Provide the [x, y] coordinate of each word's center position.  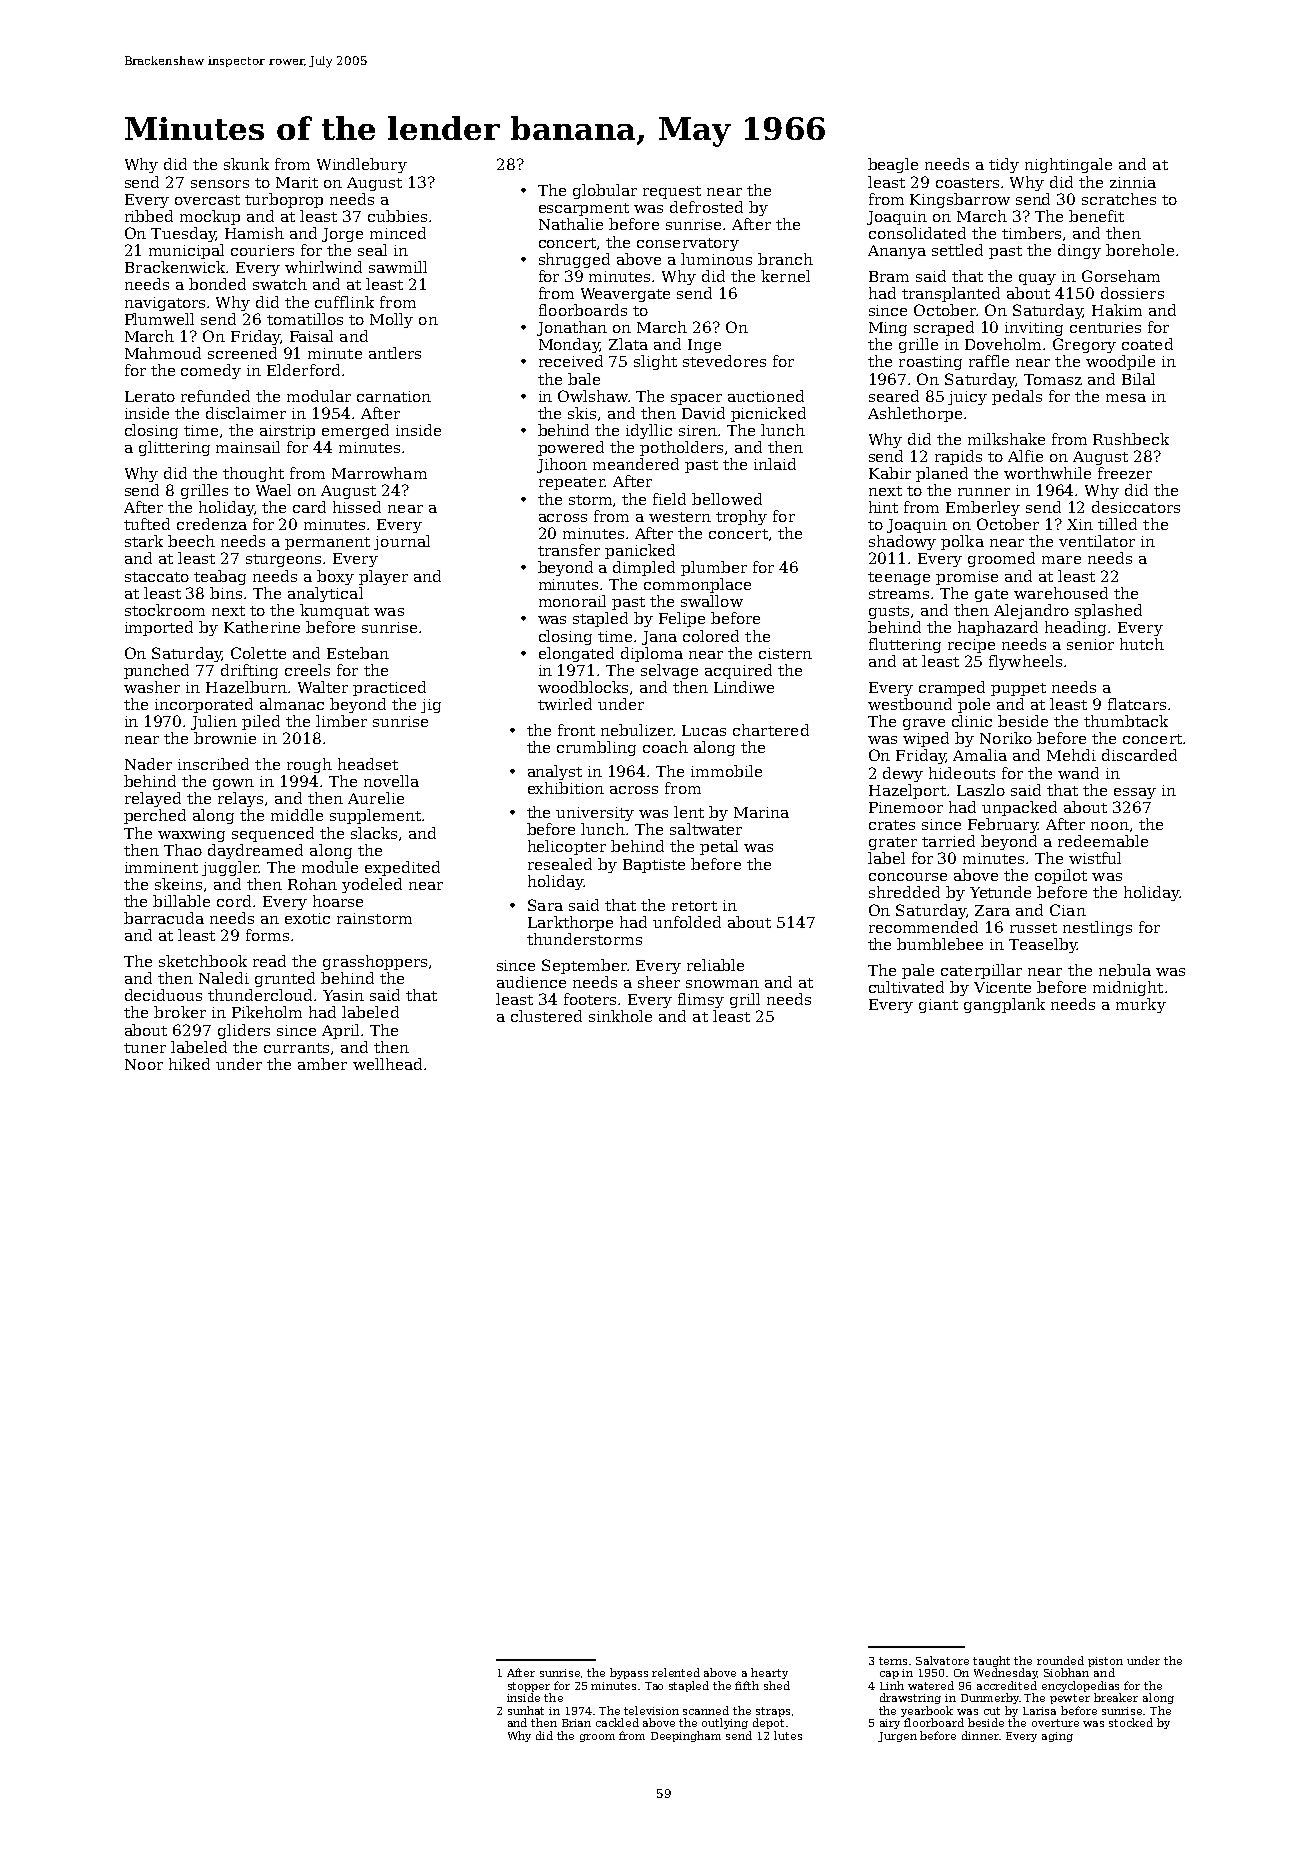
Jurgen [897, 1737]
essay [1135, 793]
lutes [788, 1735]
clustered [546, 1016]
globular [605, 191]
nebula [1125, 970]
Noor [144, 1064]
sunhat [526, 1710]
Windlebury [362, 165]
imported [159, 628]
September [584, 966]
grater [893, 843]
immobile [726, 771]
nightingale [1068, 165]
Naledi [224, 978]
